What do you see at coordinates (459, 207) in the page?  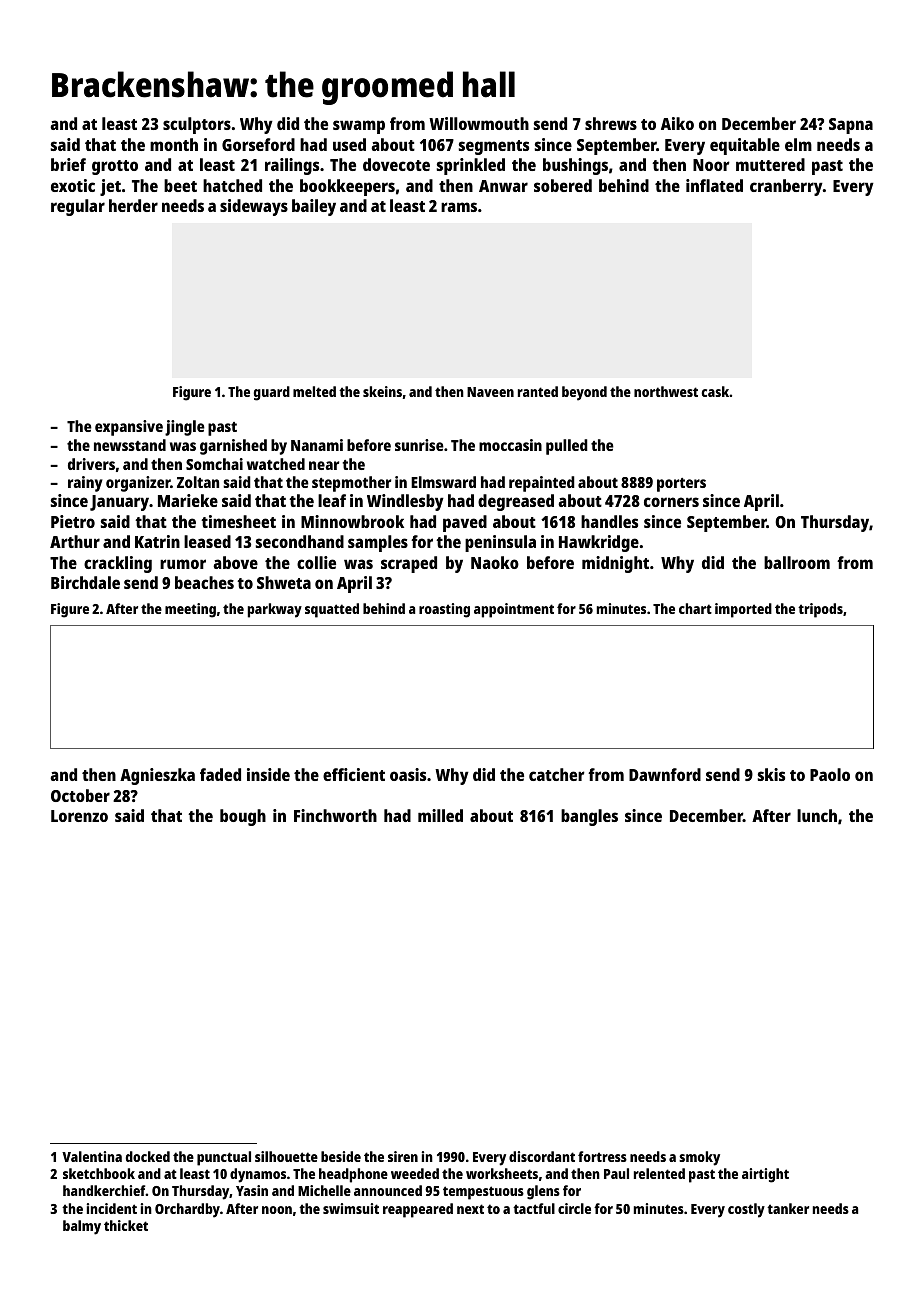 I see `rams` at bounding box center [459, 207].
